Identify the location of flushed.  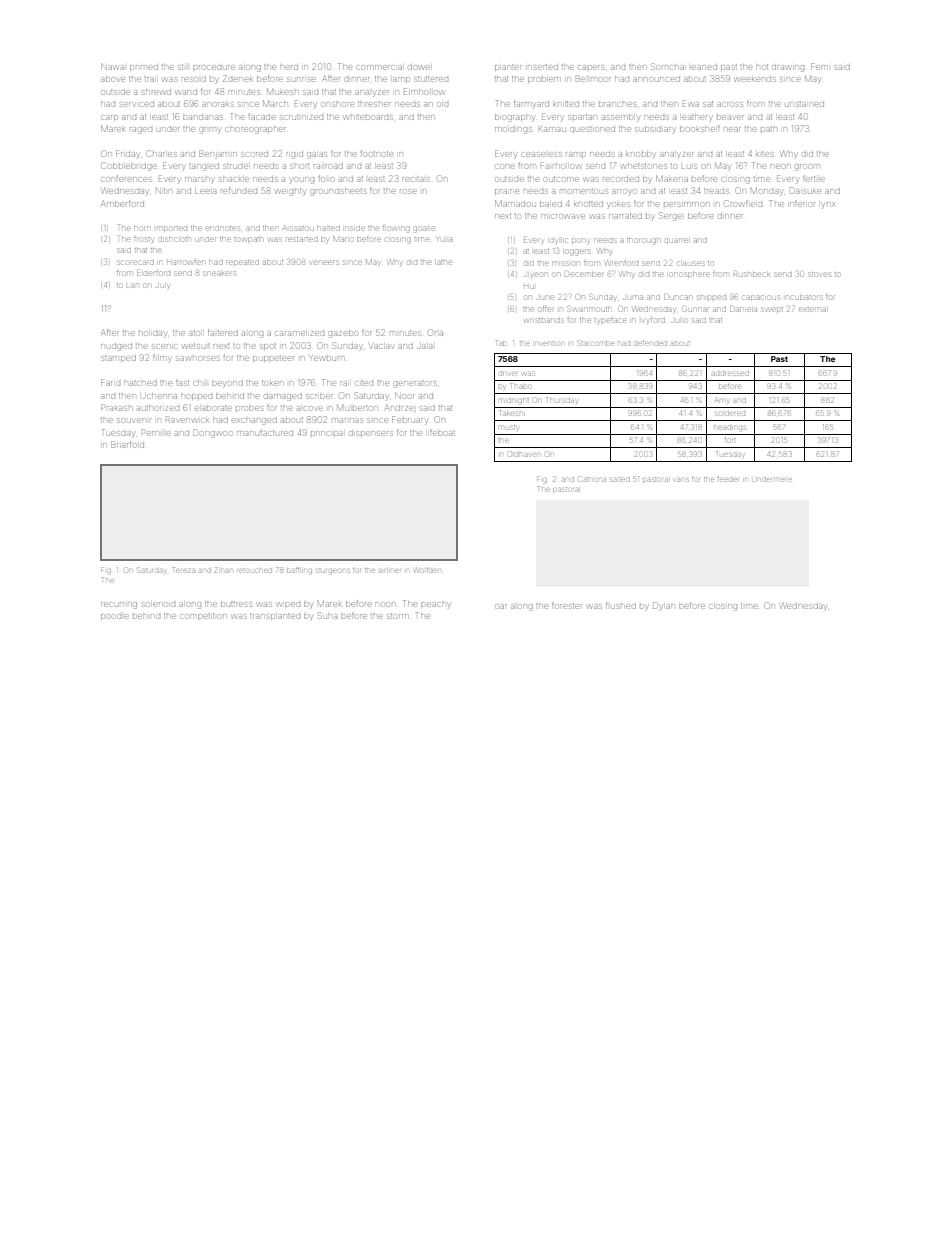
(621, 606).
